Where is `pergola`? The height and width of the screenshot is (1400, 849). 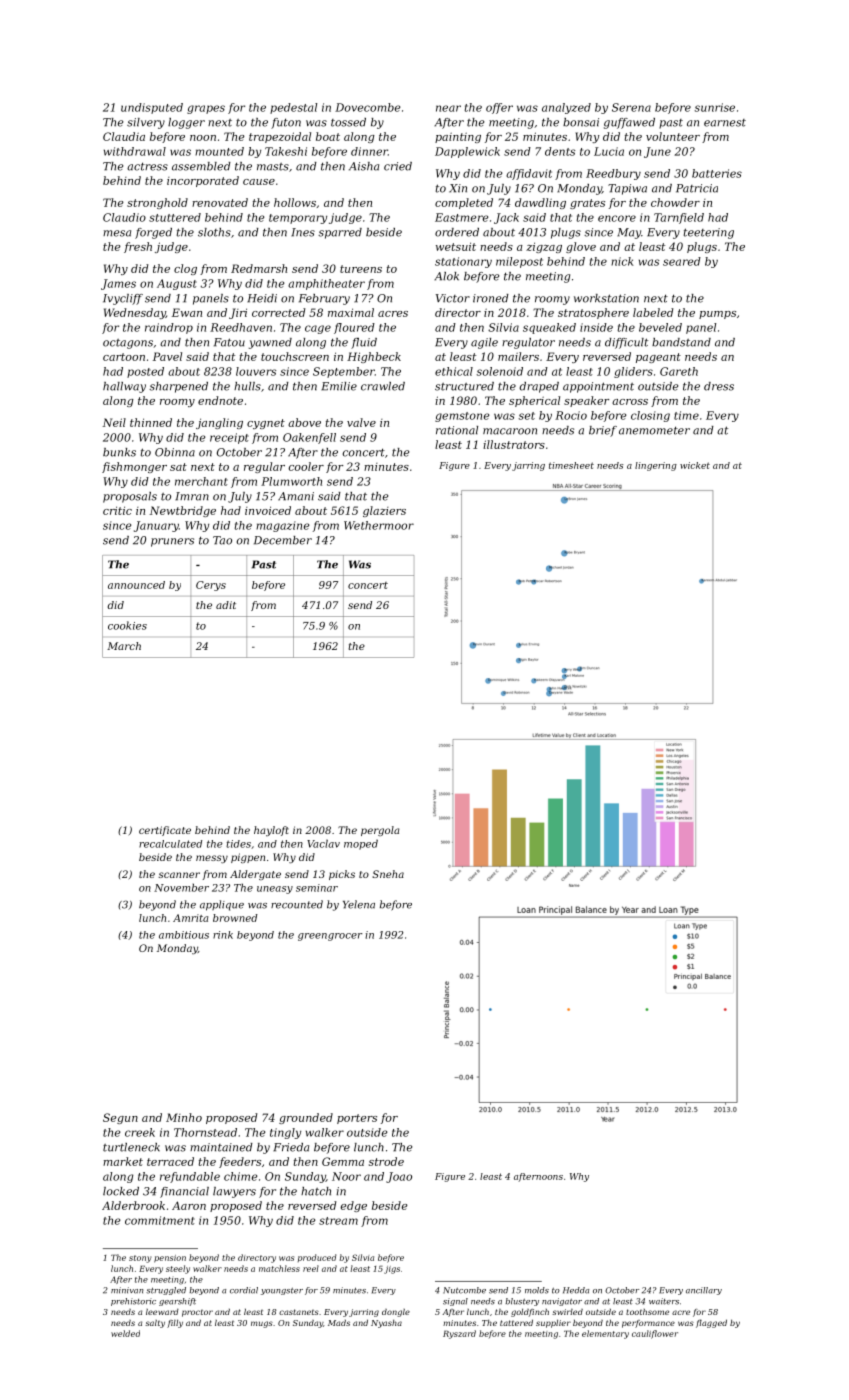
pergola is located at coordinates (380, 831).
